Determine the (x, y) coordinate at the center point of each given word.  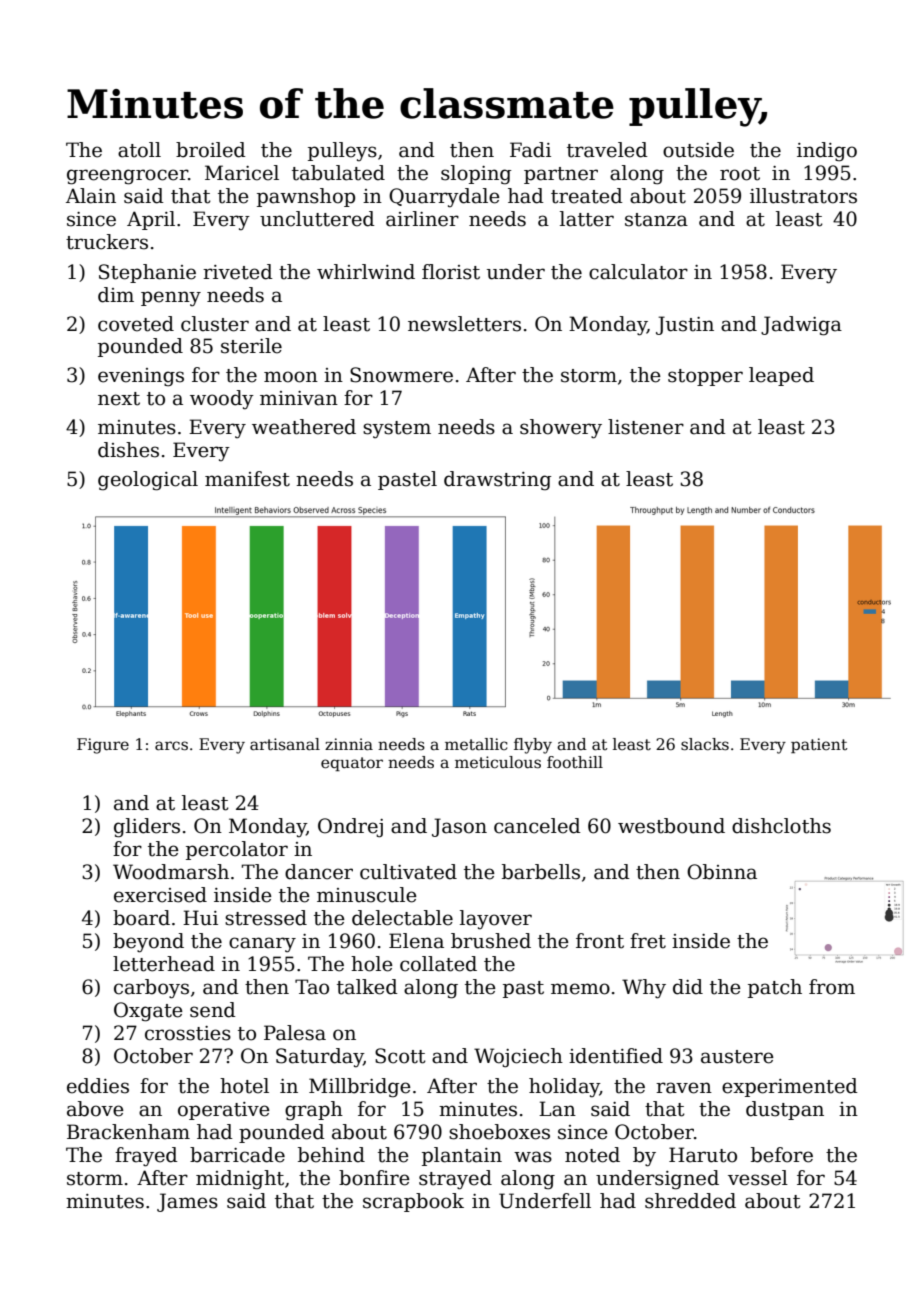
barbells (541, 872)
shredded (690, 1201)
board (141, 918)
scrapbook (413, 1202)
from (832, 987)
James (187, 1202)
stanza (656, 220)
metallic (476, 744)
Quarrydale (444, 198)
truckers (107, 242)
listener (646, 427)
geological (148, 481)
